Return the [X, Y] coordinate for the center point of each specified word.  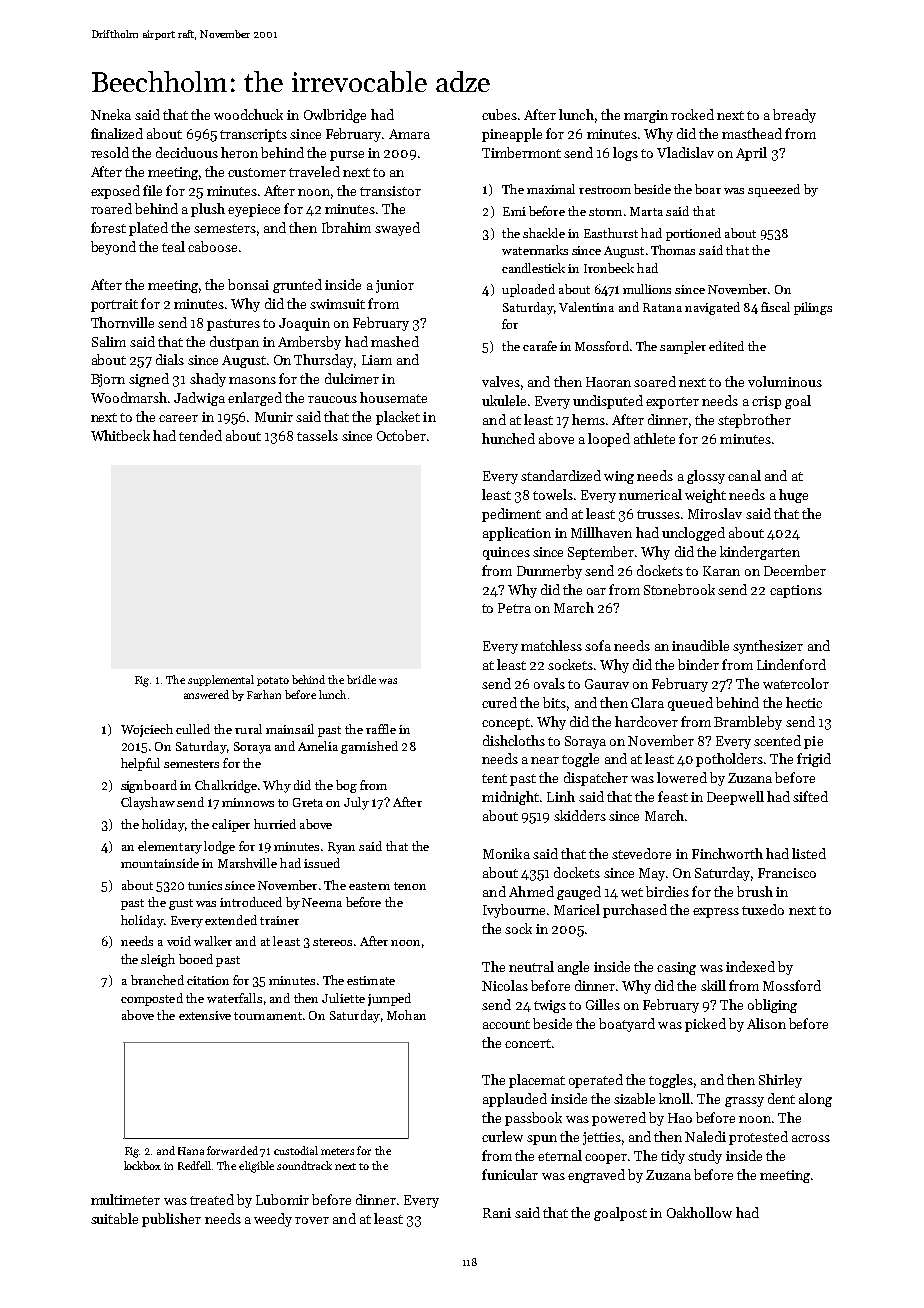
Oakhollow [699, 1212]
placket [398, 418]
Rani [497, 1213]
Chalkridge [226, 786]
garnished [369, 747]
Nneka [111, 114]
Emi [514, 211]
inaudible [700, 645]
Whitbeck [120, 435]
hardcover [646, 721]
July [356, 803]
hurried [275, 824]
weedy [273, 1220]
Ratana [662, 307]
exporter [672, 403]
